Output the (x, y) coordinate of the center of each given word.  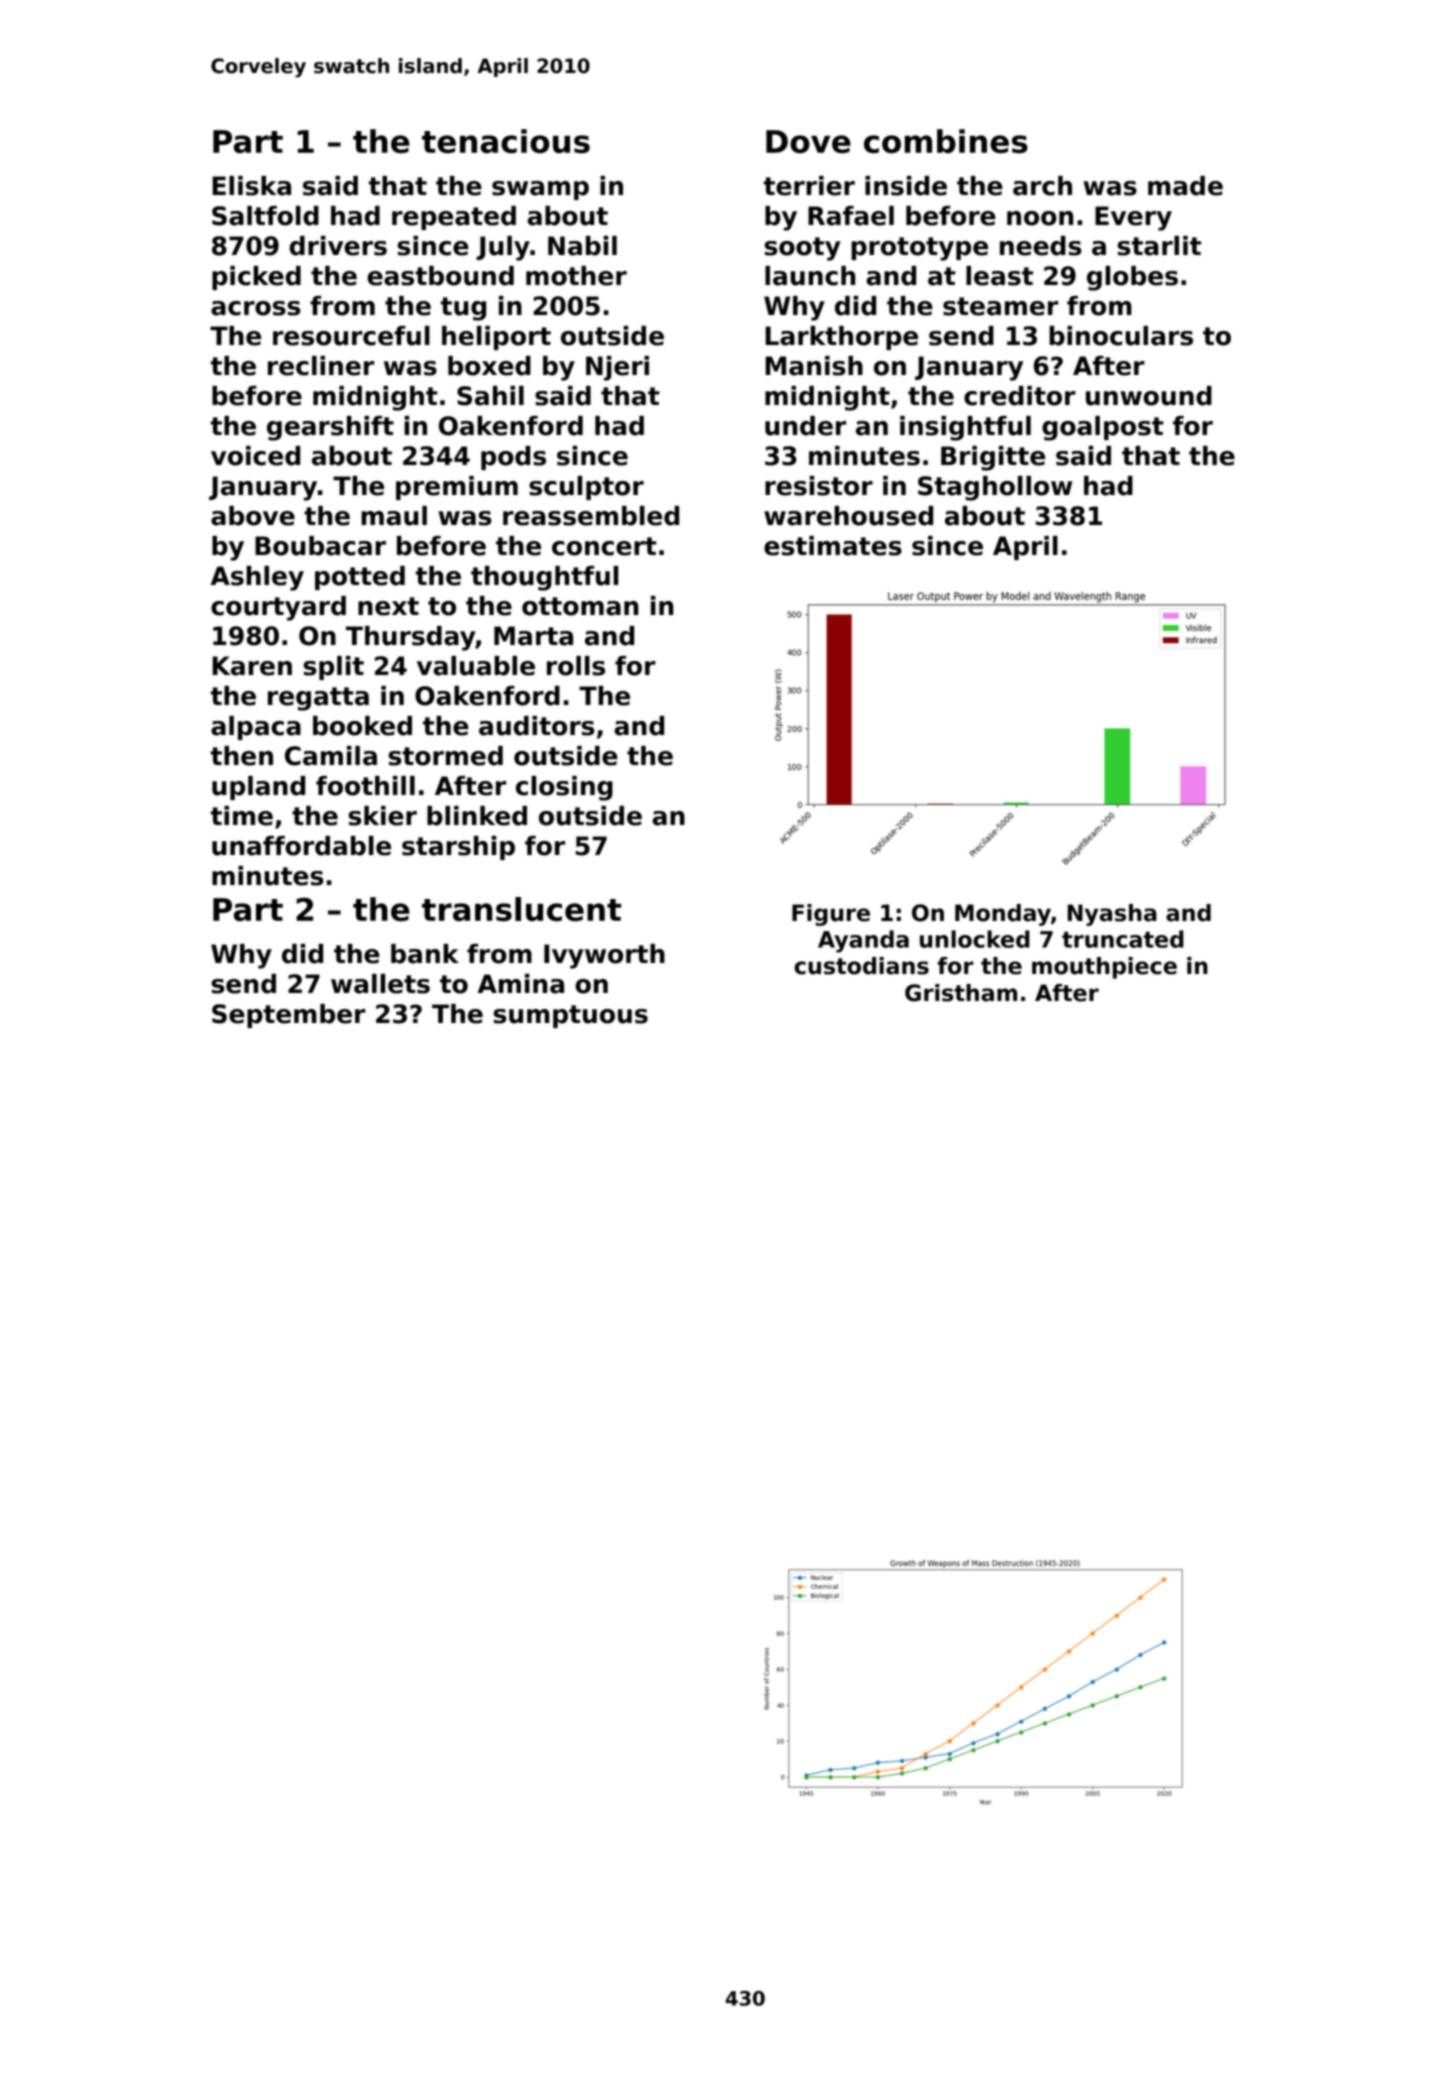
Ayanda (863, 941)
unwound (1149, 396)
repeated (454, 218)
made (1185, 186)
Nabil (582, 246)
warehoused (848, 516)
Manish (814, 366)
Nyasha (1112, 915)
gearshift (330, 428)
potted (360, 578)
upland (258, 788)
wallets (380, 984)
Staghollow (995, 488)
